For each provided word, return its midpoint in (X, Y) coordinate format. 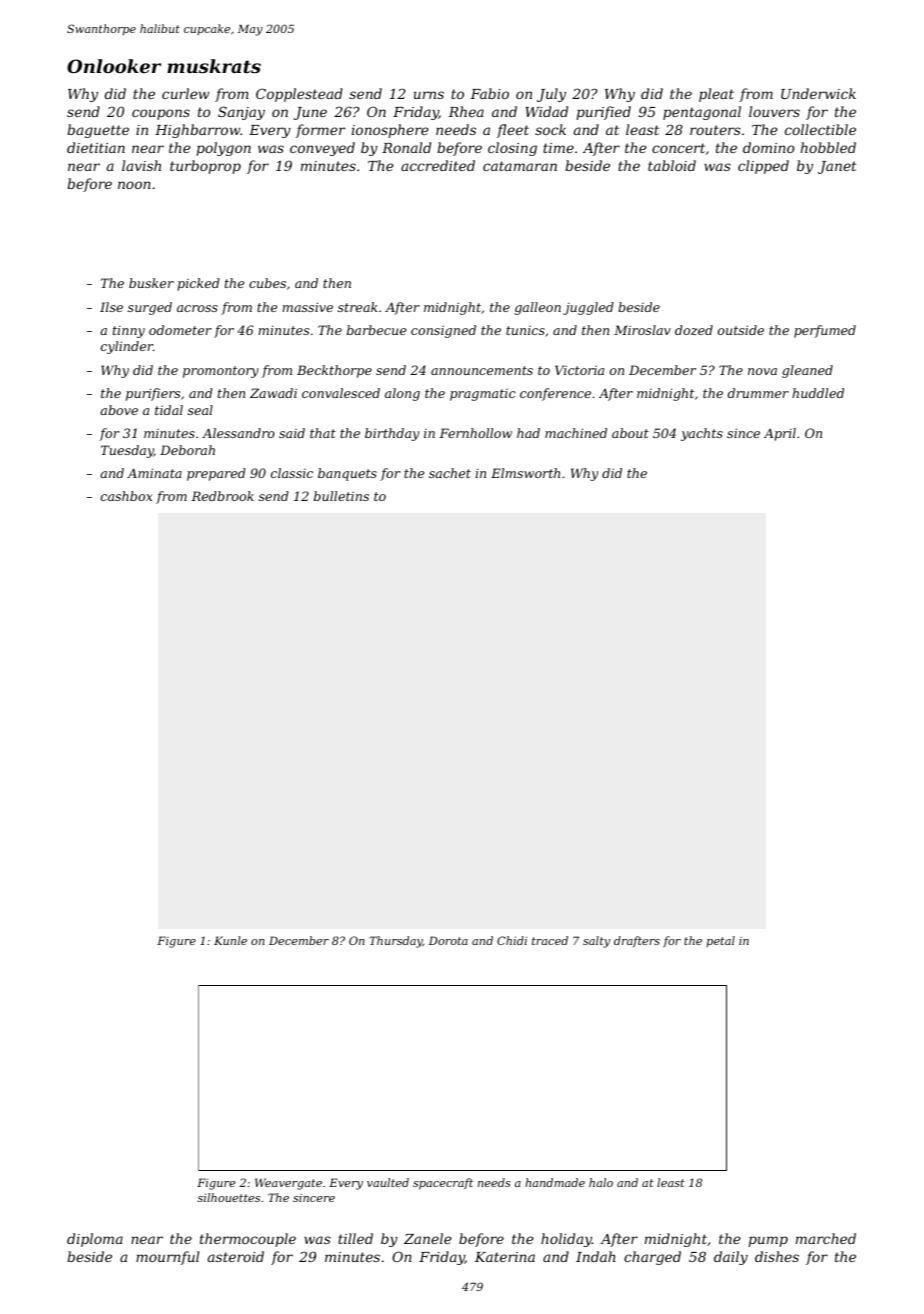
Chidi (512, 940)
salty (596, 942)
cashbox (127, 496)
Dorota (448, 940)
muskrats (214, 66)
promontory (221, 372)
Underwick (818, 93)
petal (720, 941)
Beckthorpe (334, 371)
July (551, 95)
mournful (167, 1258)
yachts (702, 434)
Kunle (230, 940)
